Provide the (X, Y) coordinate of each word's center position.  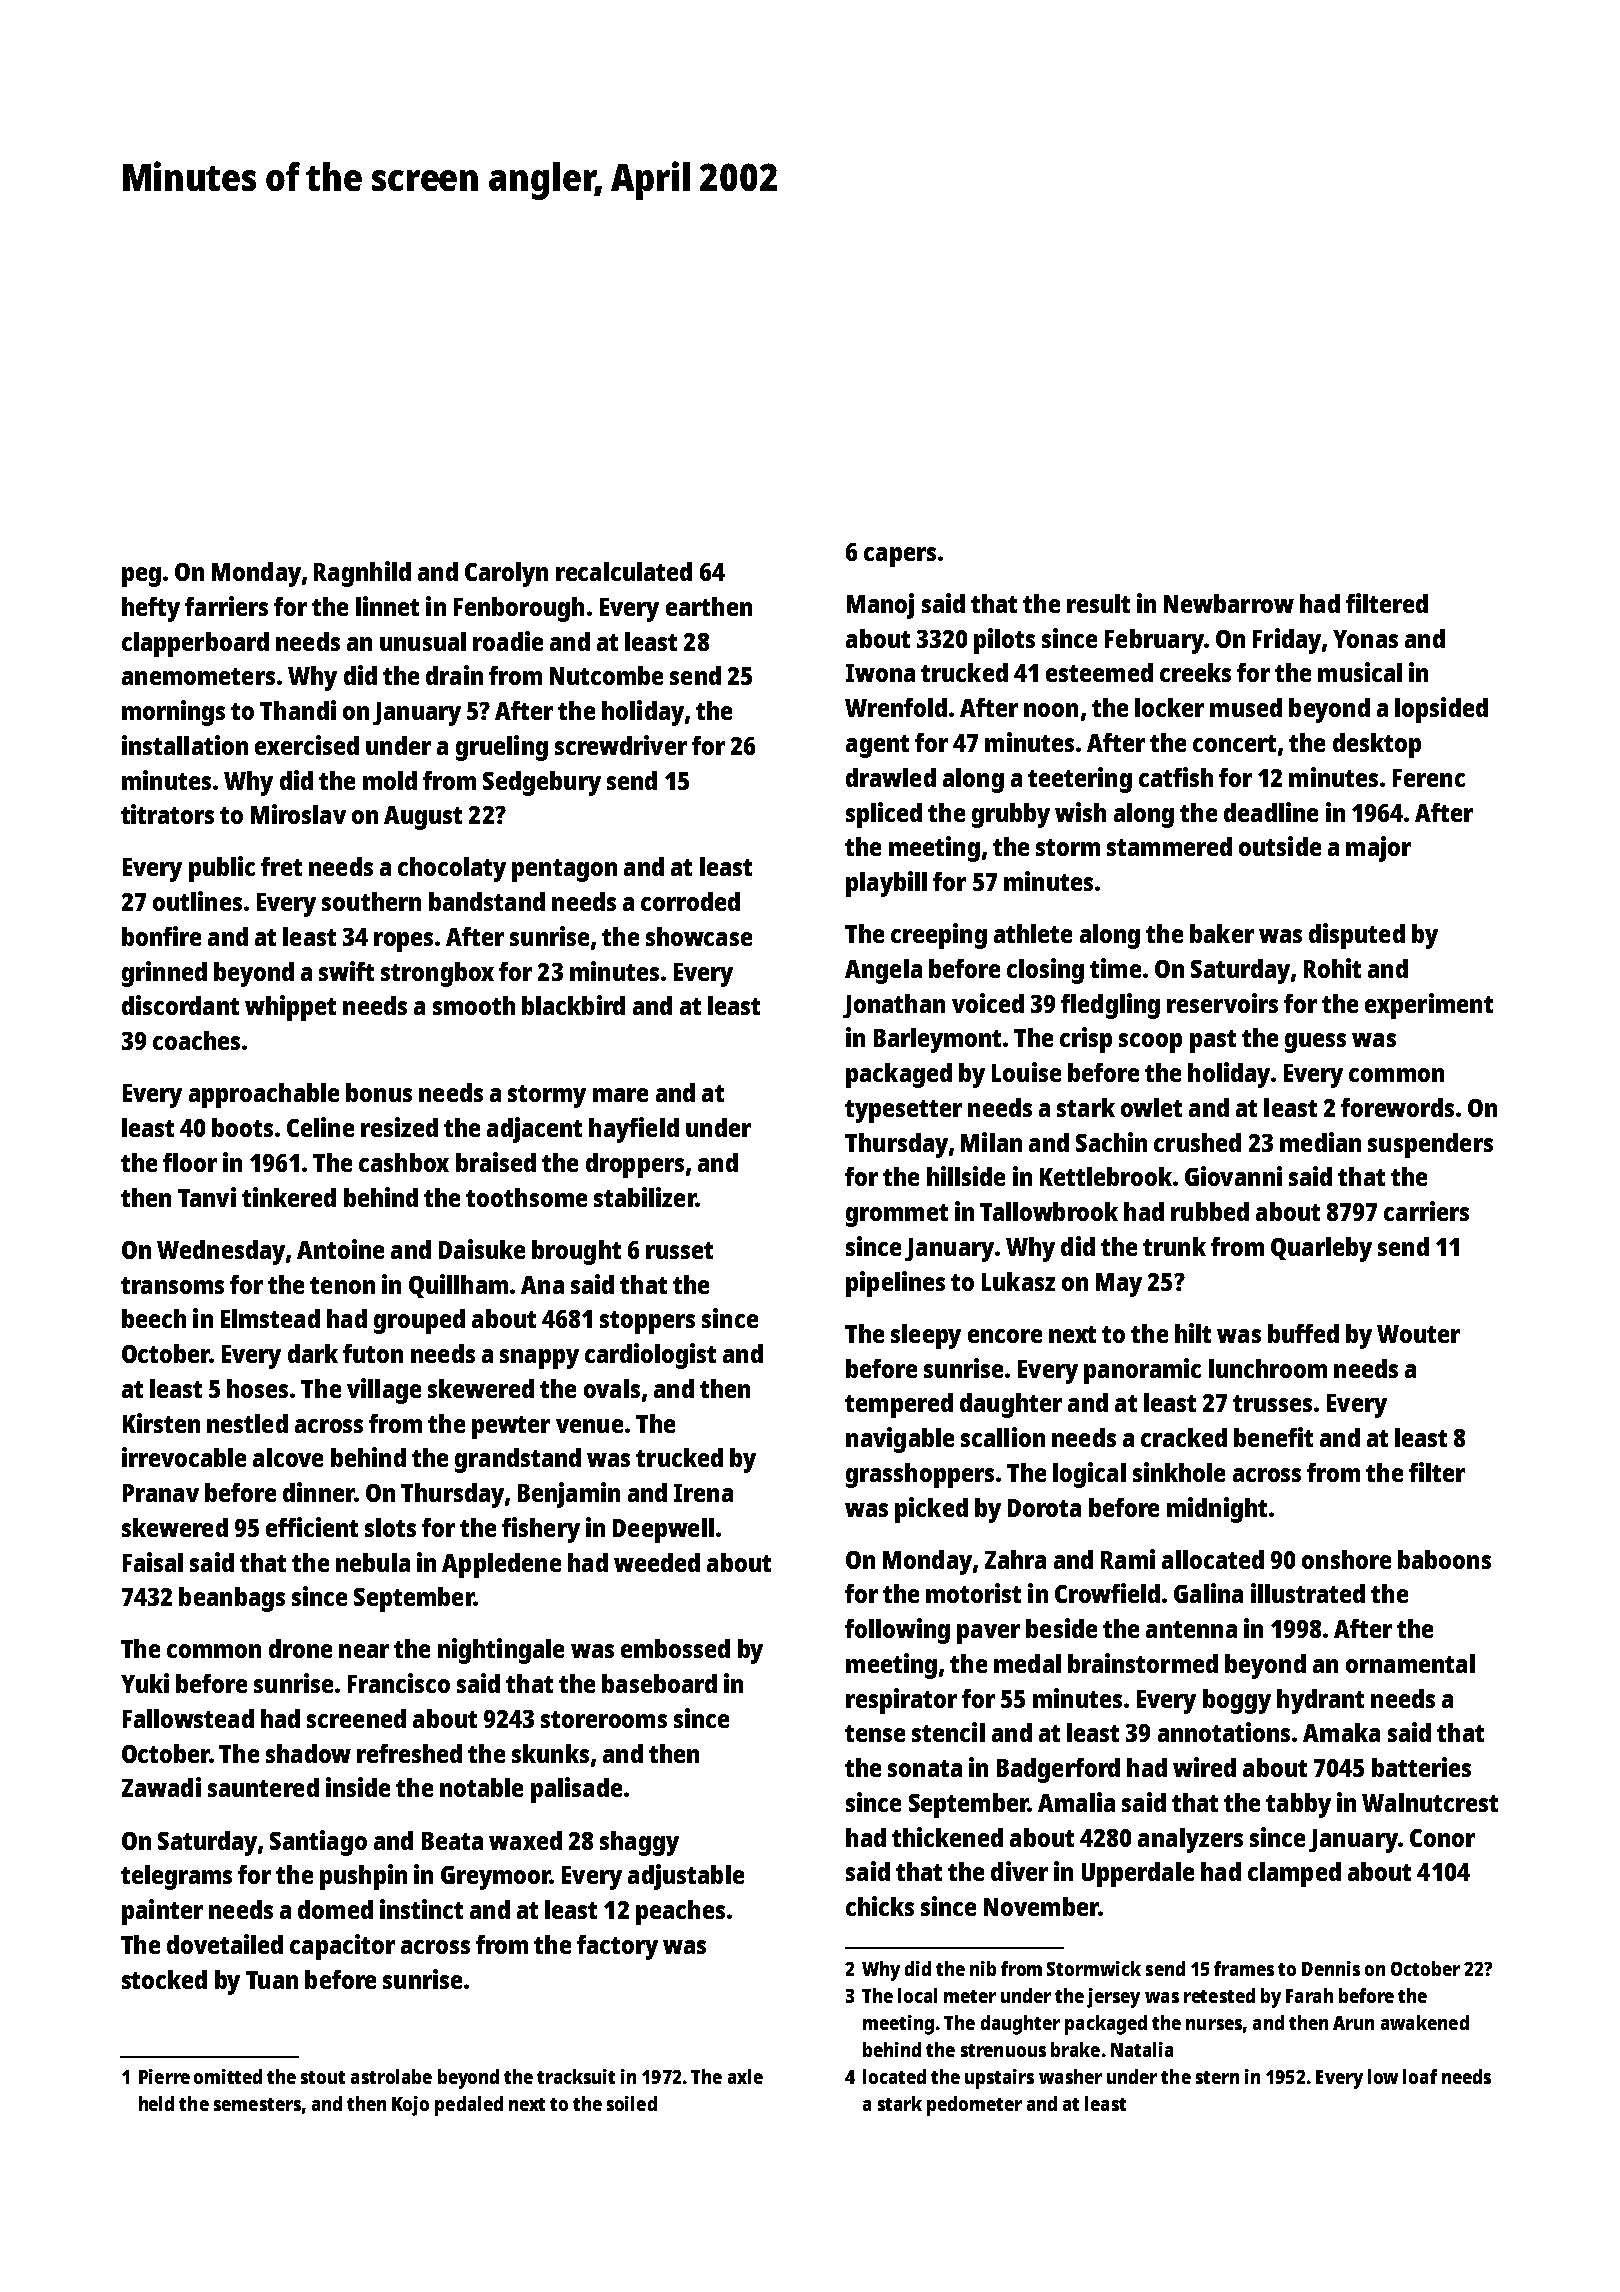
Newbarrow (1229, 603)
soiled (632, 2103)
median (1320, 1142)
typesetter (903, 1111)
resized (399, 1127)
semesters (257, 2104)
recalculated (624, 571)
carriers (1426, 1211)
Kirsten (161, 1423)
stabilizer (645, 1197)
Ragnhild (362, 574)
